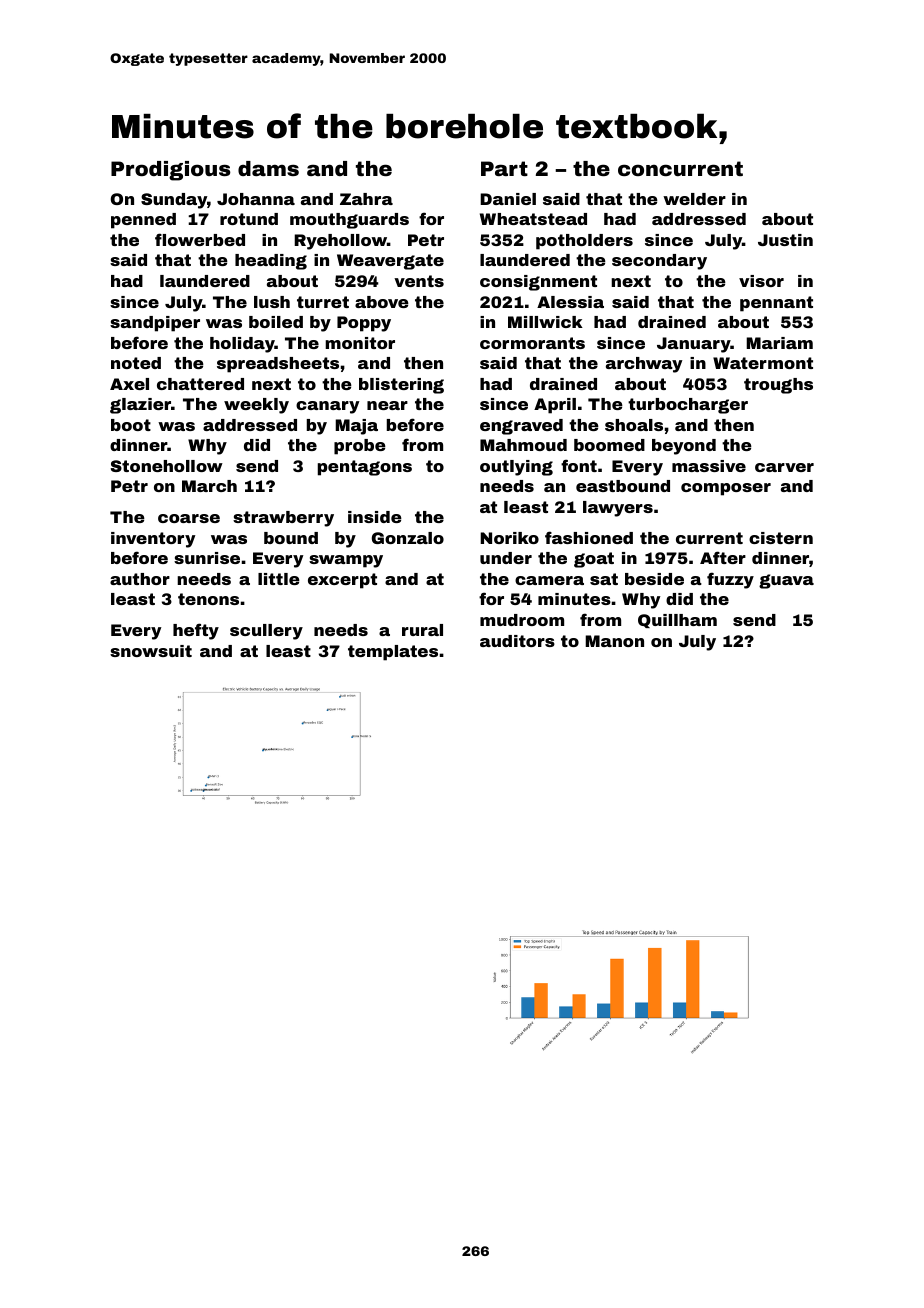 The height and width of the screenshot is (1308, 924). Describe the element at coordinates (140, 579) in the screenshot. I see `author` at that location.
